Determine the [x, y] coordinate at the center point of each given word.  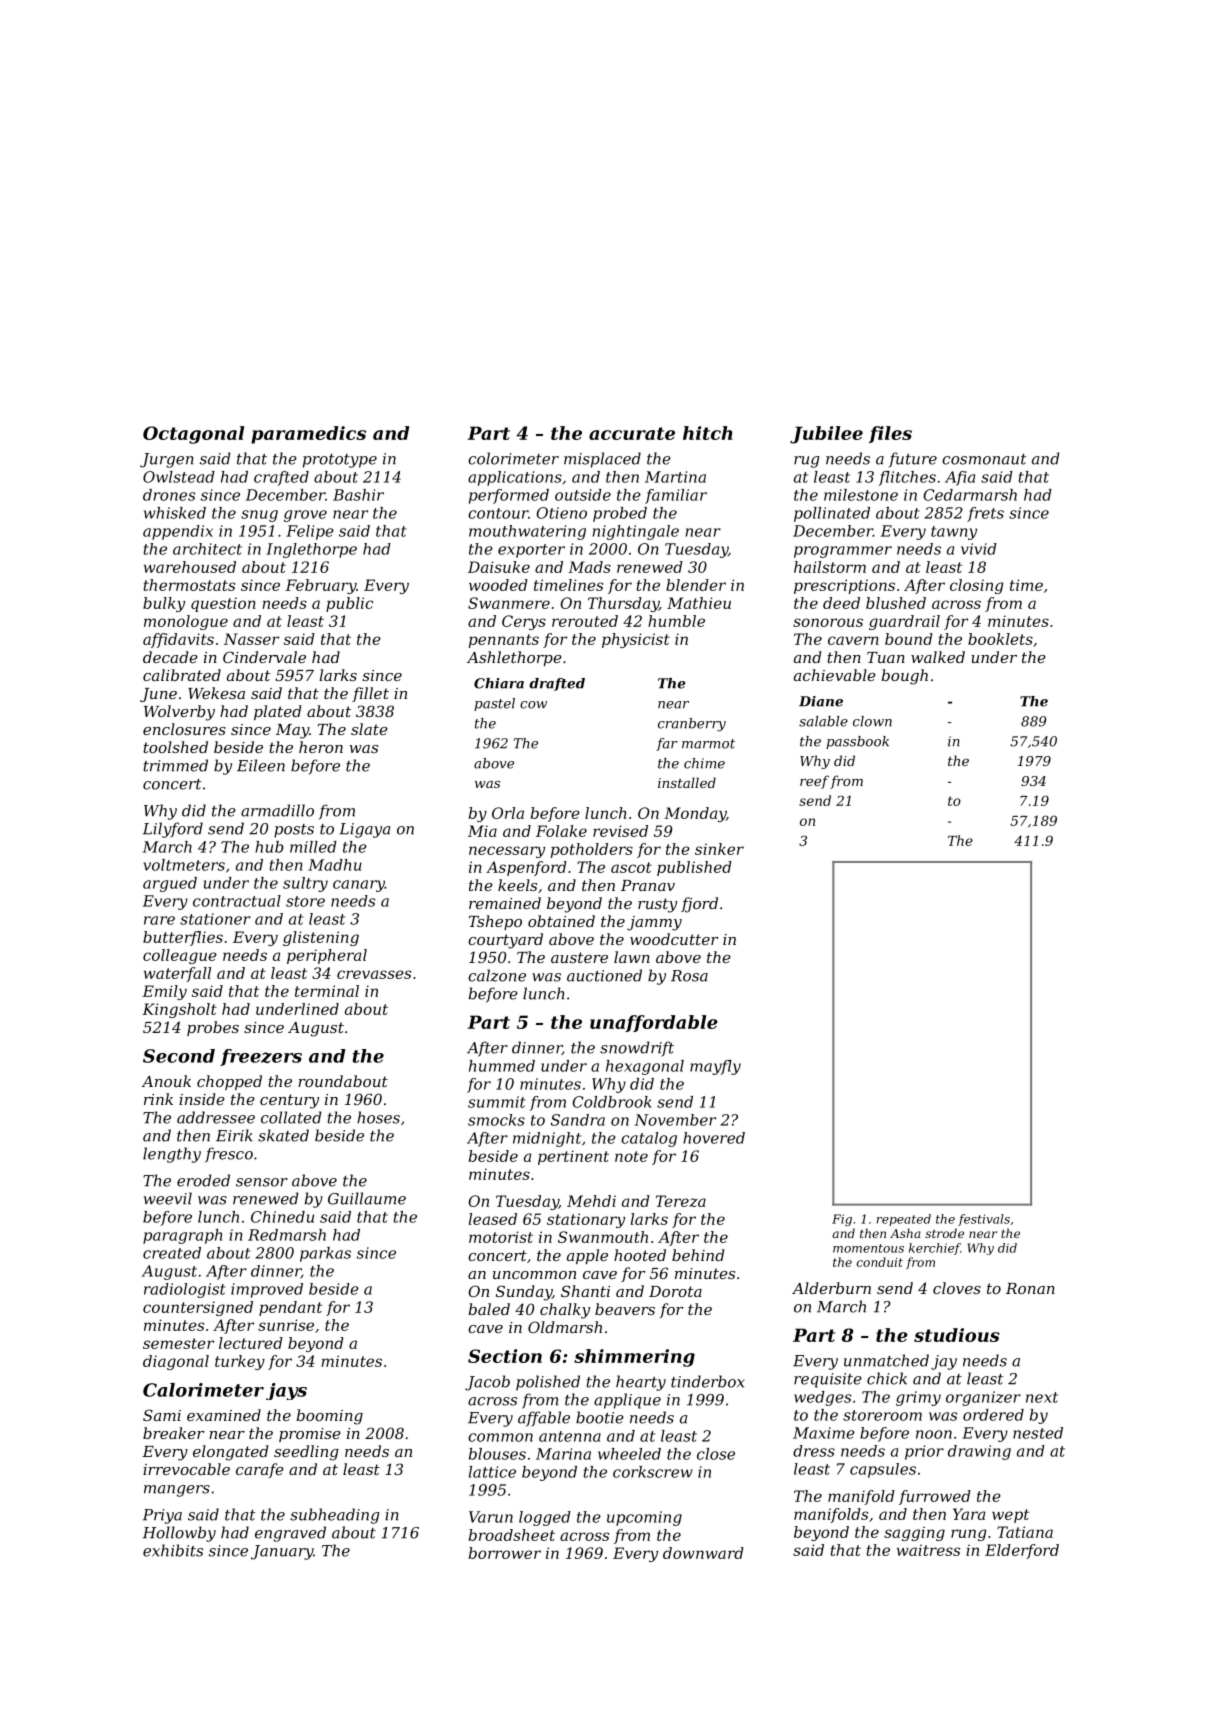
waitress [928, 1550]
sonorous [828, 622]
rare [159, 920]
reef [814, 782]
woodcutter [674, 939]
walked [938, 657]
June [158, 695]
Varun [491, 1517]
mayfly [715, 1067]
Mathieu [699, 603]
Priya [162, 1516]
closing [977, 586]
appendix [178, 532]
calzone [497, 975]
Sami [162, 1415]
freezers [261, 1057]
